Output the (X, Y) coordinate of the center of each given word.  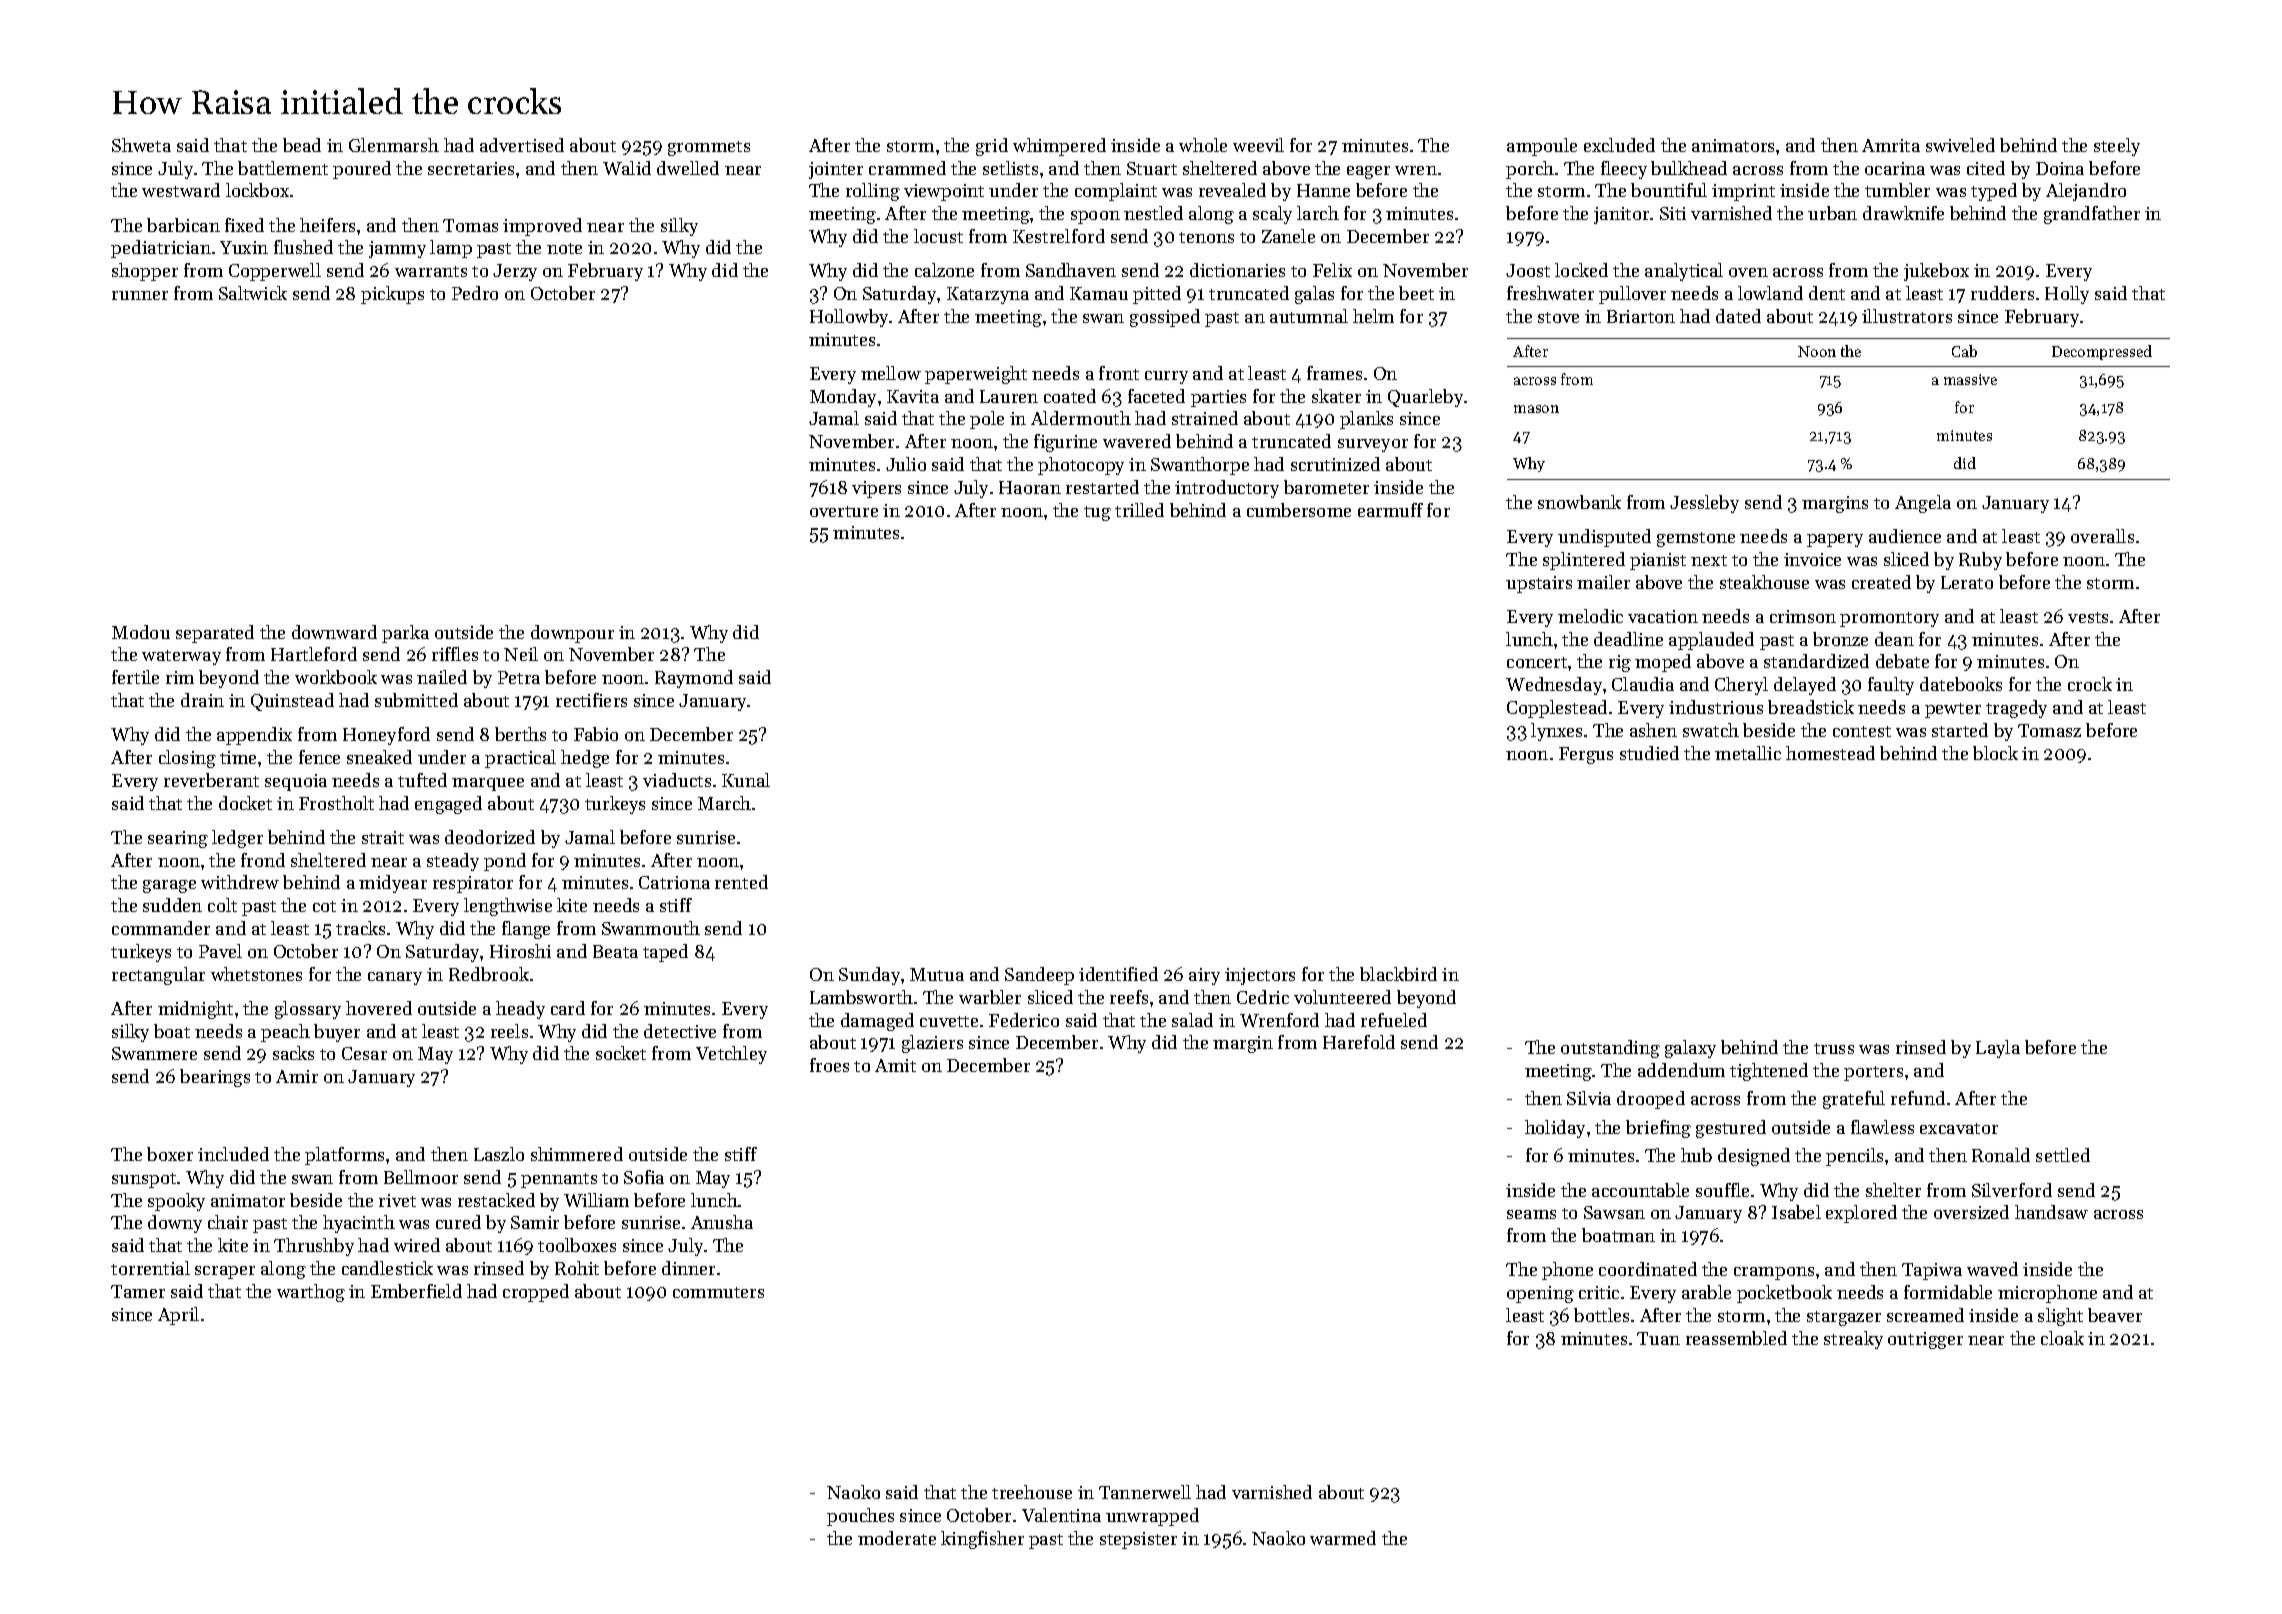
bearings (215, 1078)
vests (2088, 617)
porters (1873, 1073)
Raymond (694, 679)
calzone (944, 270)
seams (1531, 1214)
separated (215, 634)
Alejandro (2086, 192)
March (724, 803)
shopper (145, 272)
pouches (860, 1517)
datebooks (1961, 684)
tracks (360, 928)
